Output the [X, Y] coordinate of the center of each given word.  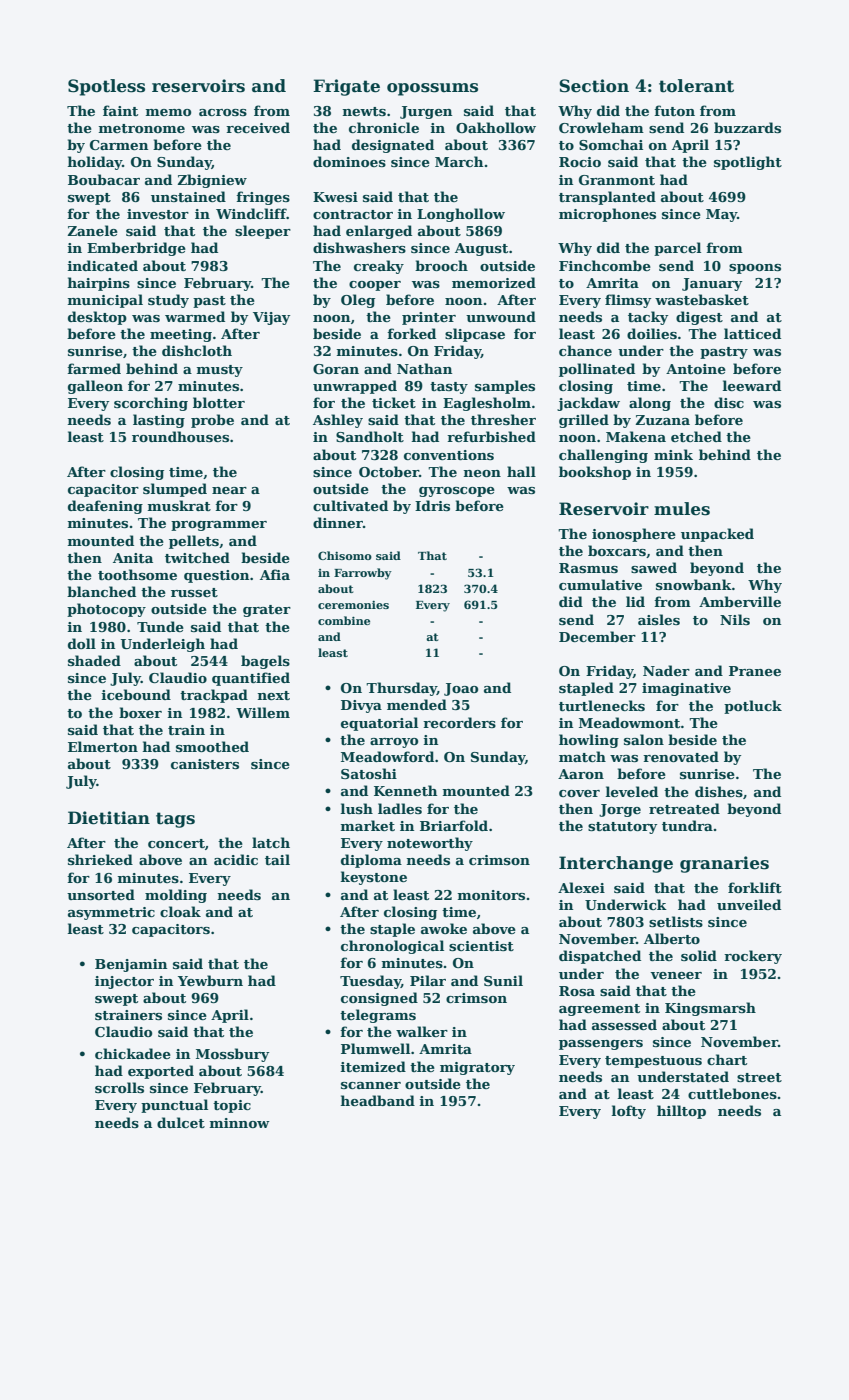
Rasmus [588, 568]
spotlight [748, 163]
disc [729, 402]
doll [82, 643]
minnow [240, 1123]
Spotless [106, 87]
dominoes [349, 161]
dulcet [181, 1122]
